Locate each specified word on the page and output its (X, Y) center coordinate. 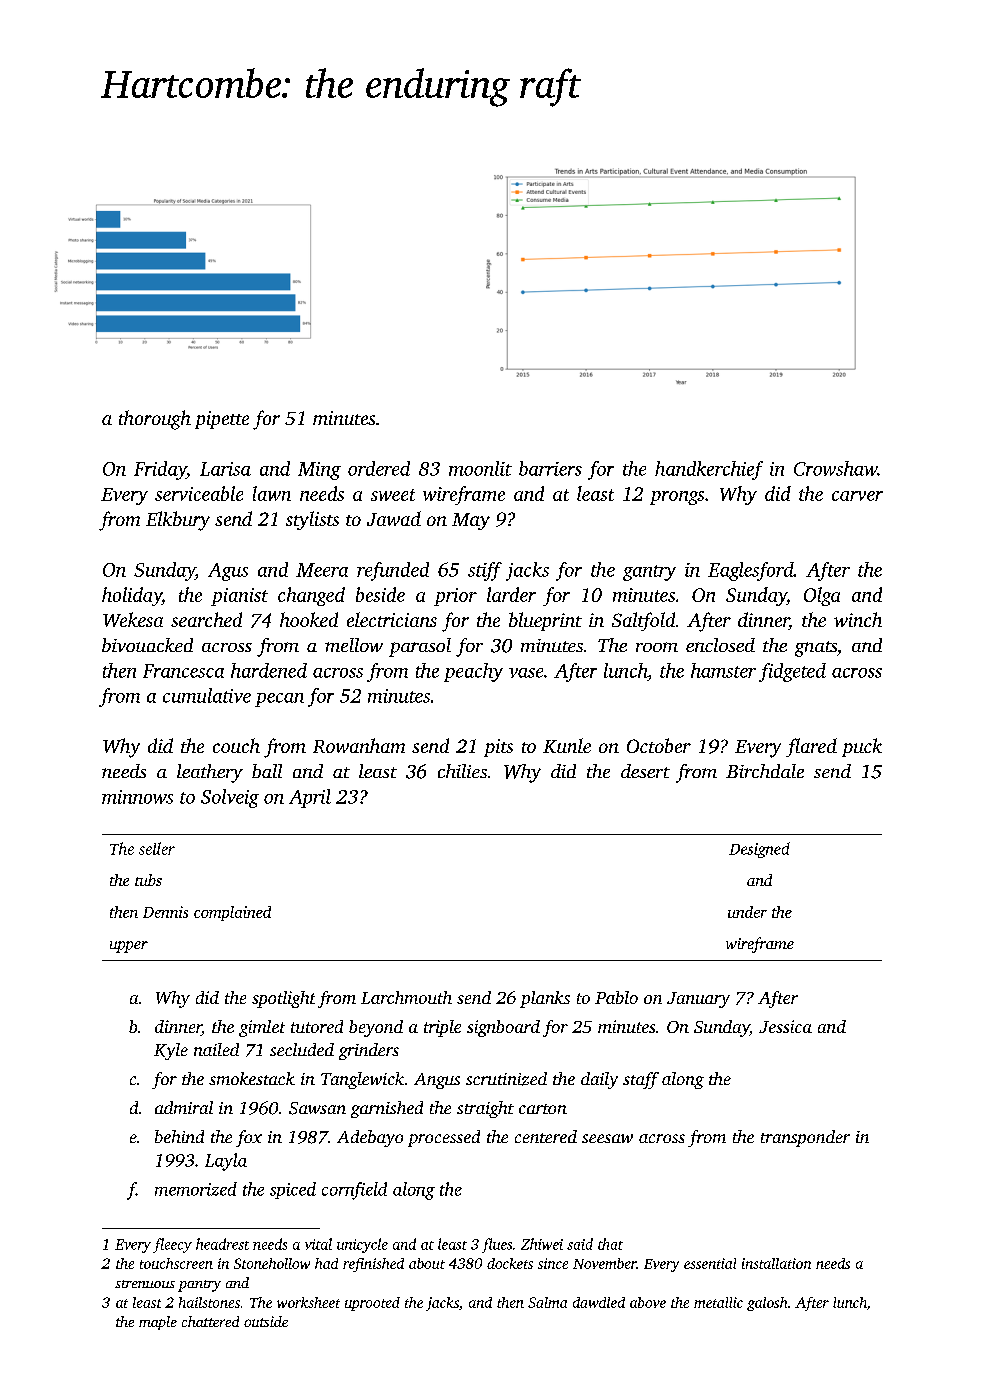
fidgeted (792, 672)
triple (442, 1028)
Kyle (171, 1051)
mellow (354, 645)
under (747, 912)
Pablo (616, 997)
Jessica (785, 1026)
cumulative (207, 695)
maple (158, 1323)
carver (857, 496)
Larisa (225, 469)
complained (232, 913)
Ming (319, 471)
